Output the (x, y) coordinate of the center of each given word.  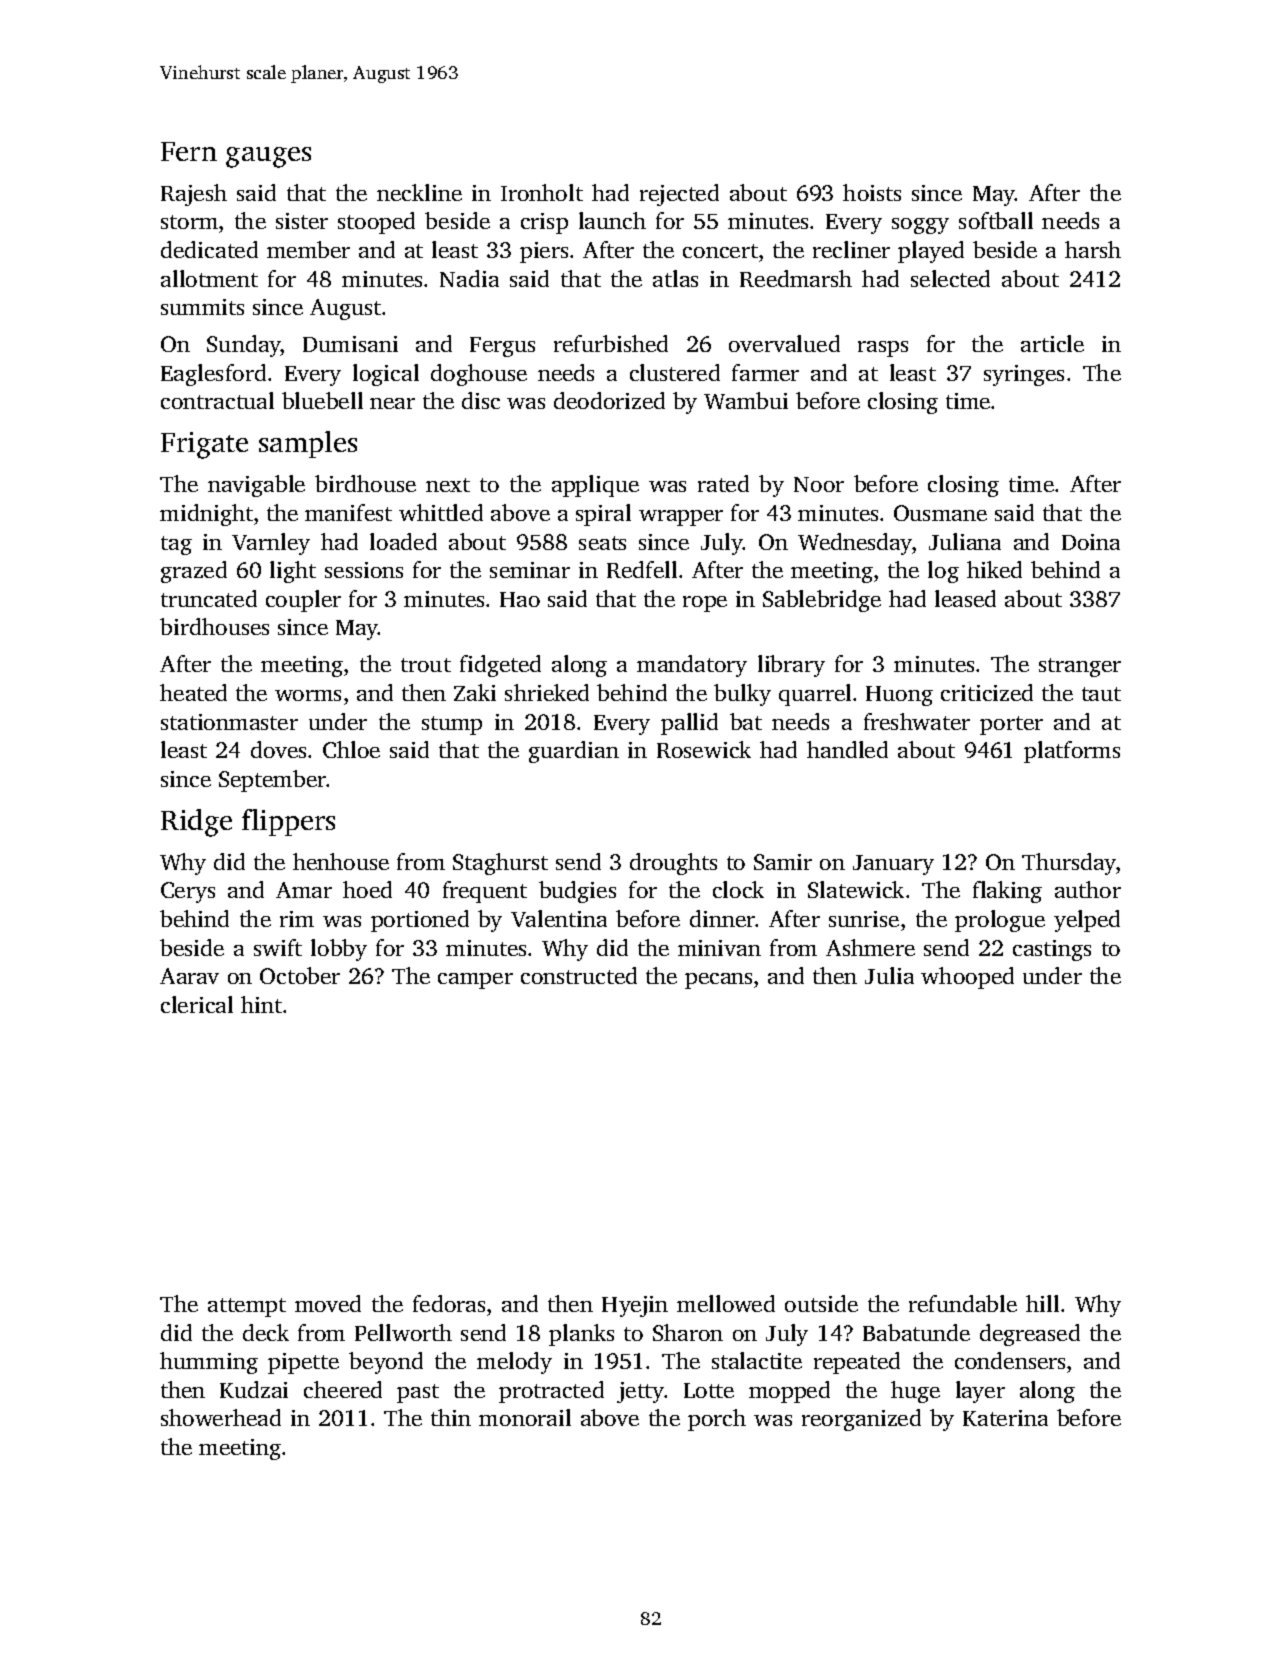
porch (717, 1420)
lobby (339, 950)
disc (481, 400)
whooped (967, 978)
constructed (579, 975)
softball (996, 220)
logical (386, 375)
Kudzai (254, 1389)
